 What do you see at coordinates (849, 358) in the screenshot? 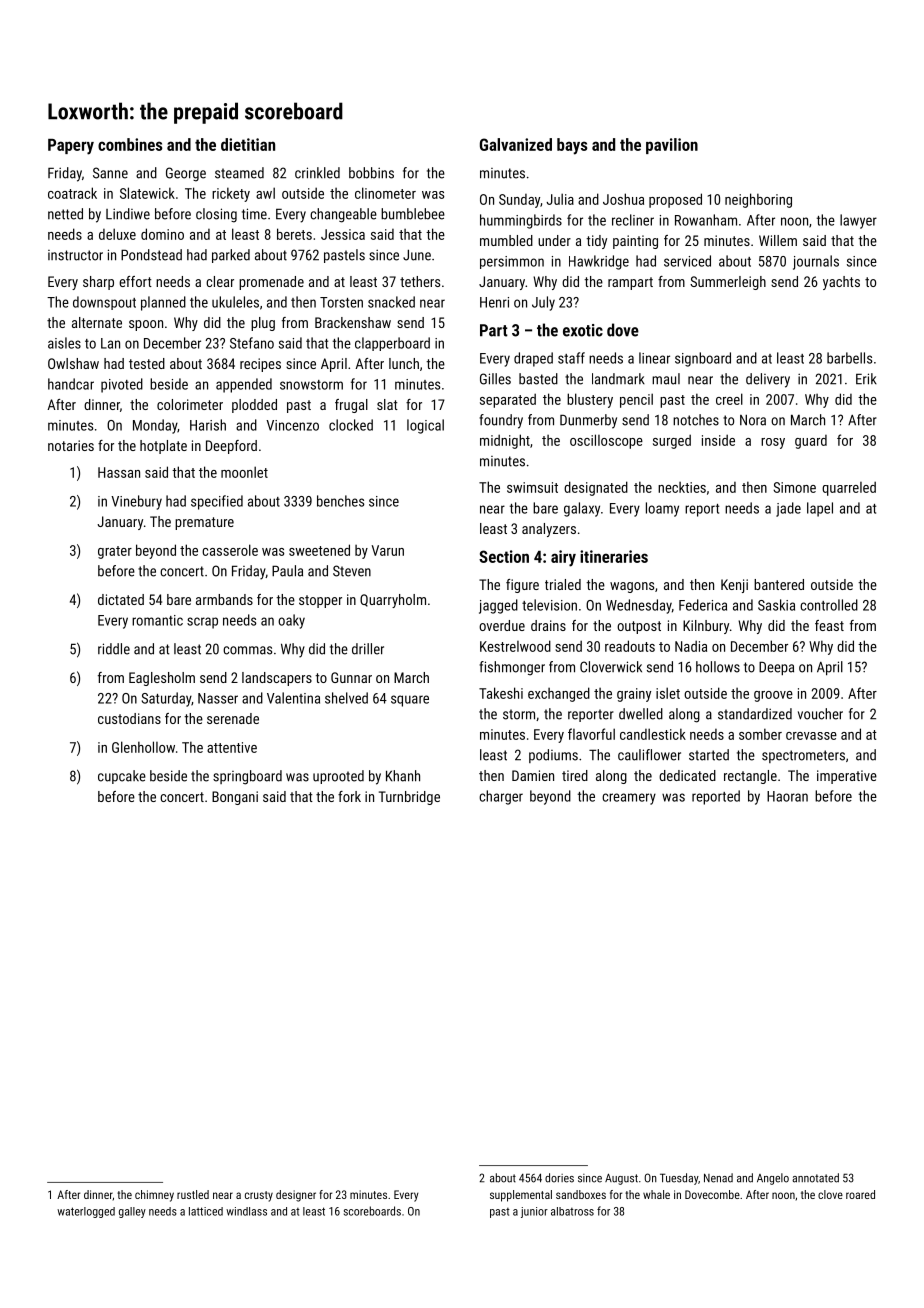
I see `barbells` at bounding box center [849, 358].
